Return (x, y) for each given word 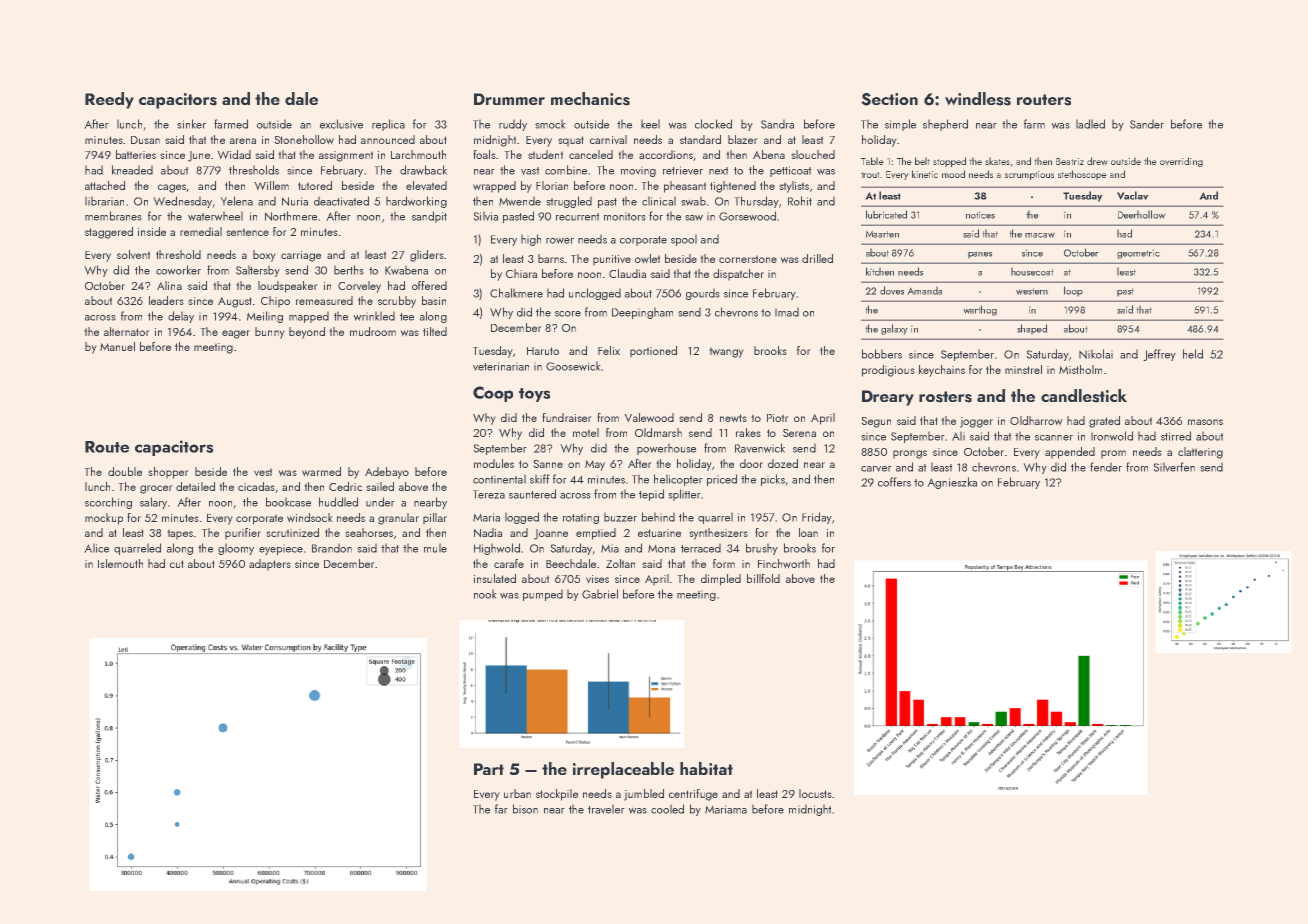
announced (388, 139)
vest (263, 472)
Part (489, 769)
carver (876, 469)
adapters (270, 565)
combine (566, 170)
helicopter (678, 480)
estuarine (659, 533)
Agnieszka (952, 483)
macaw (1040, 235)
